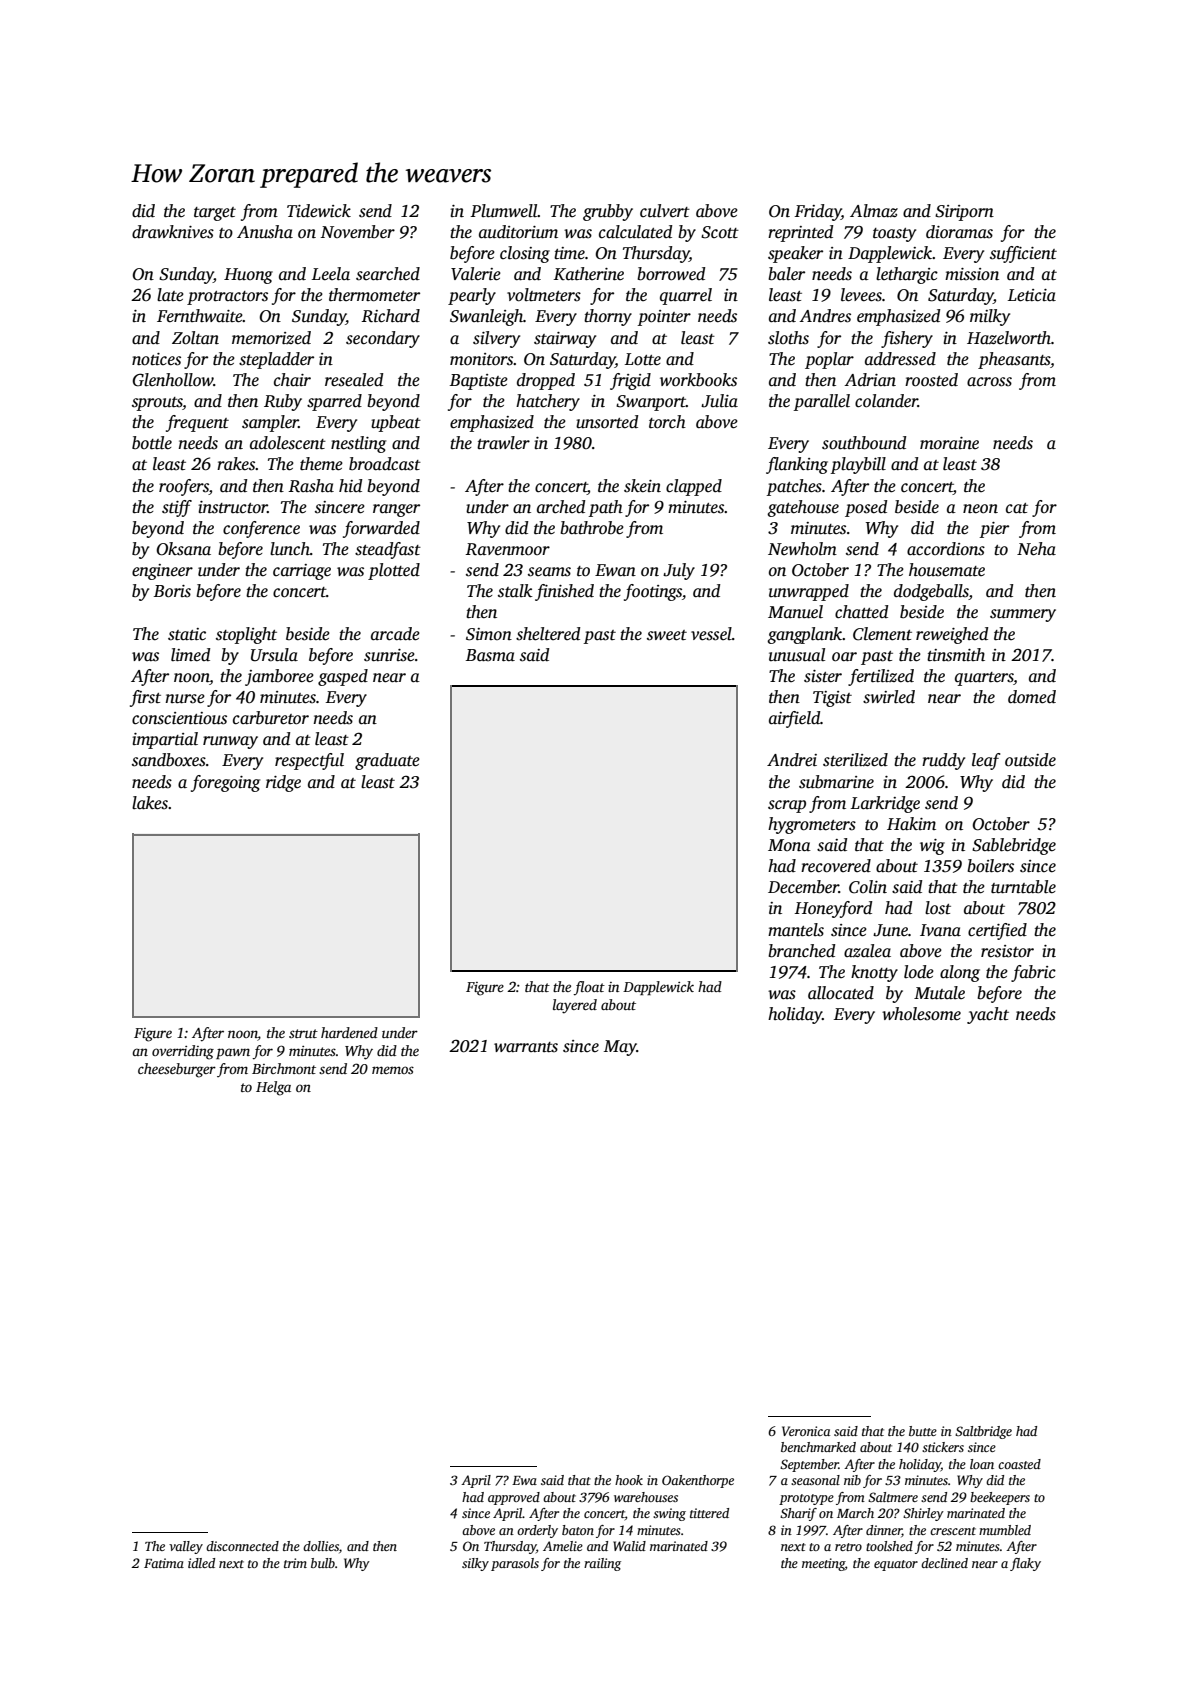  Describe the element at coordinates (323, 1563) in the page. I see `bulb` at that location.
